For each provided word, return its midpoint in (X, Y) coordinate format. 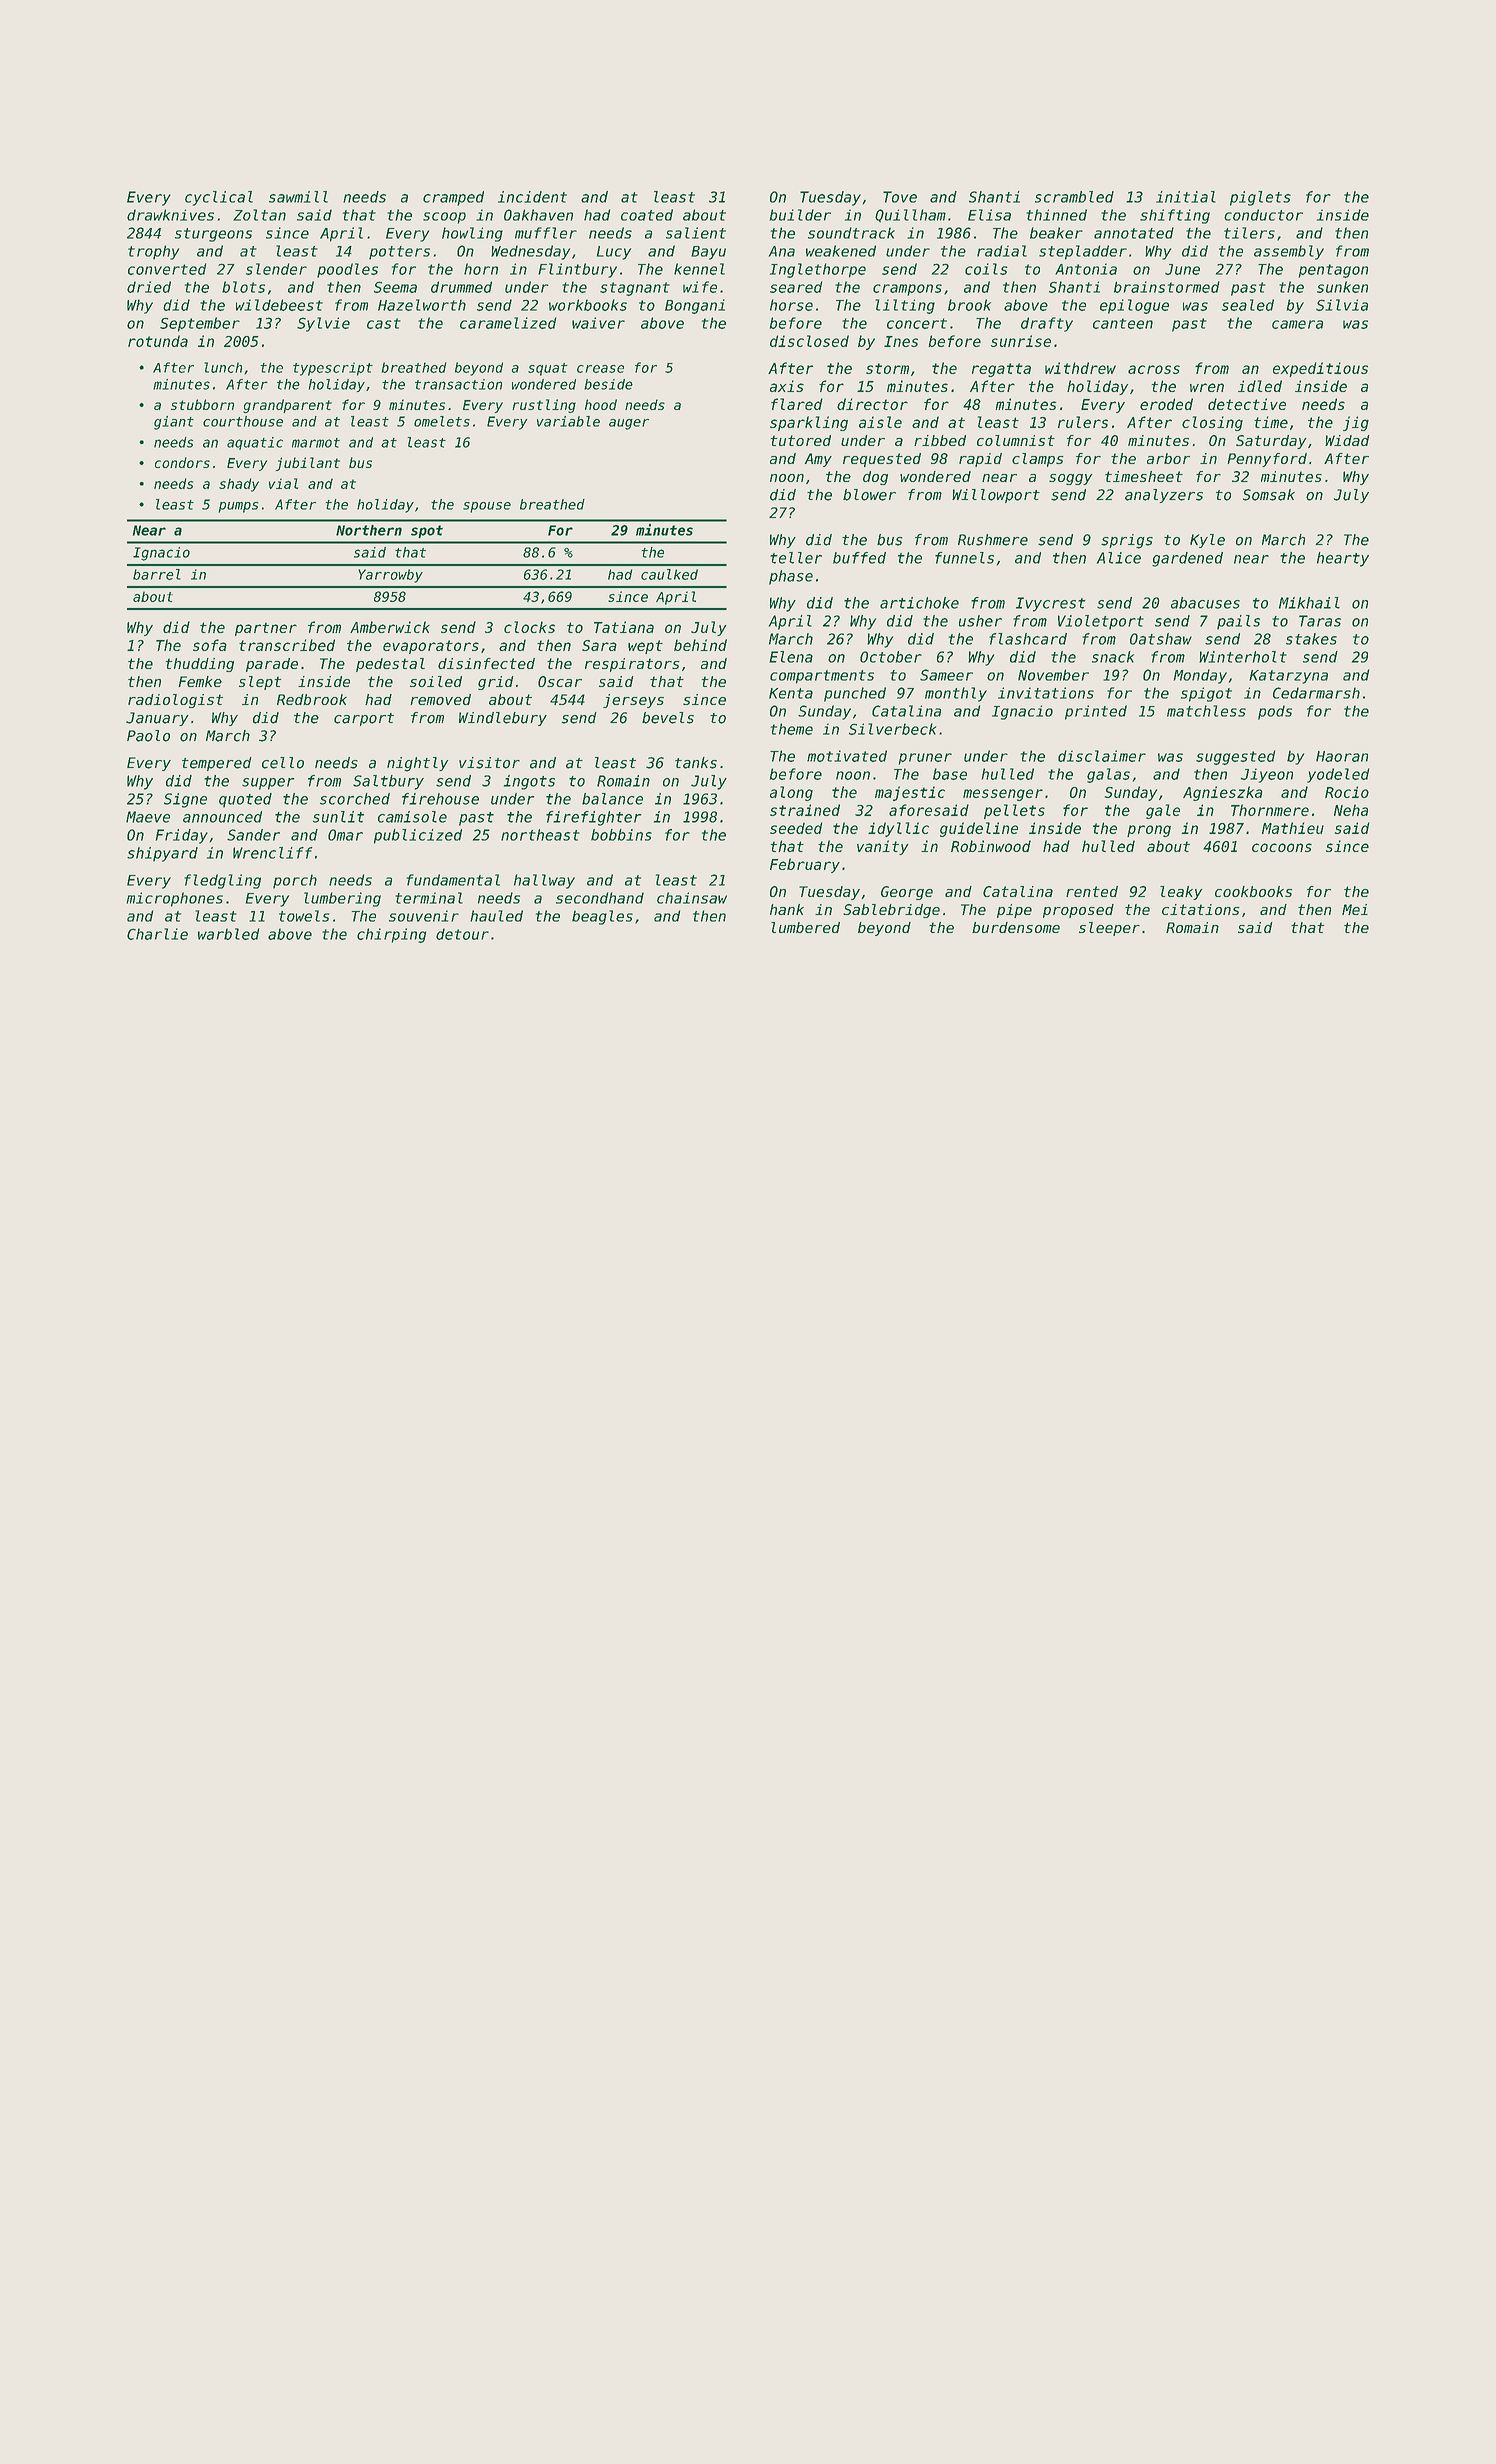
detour (462, 934)
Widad (1347, 440)
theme (792, 729)
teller (796, 558)
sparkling (809, 423)
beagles (602, 917)
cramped (453, 198)
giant (174, 423)
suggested (1235, 757)
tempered (217, 764)
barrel (157, 574)
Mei (1355, 909)
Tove (900, 197)
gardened (1187, 559)
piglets (1260, 198)
